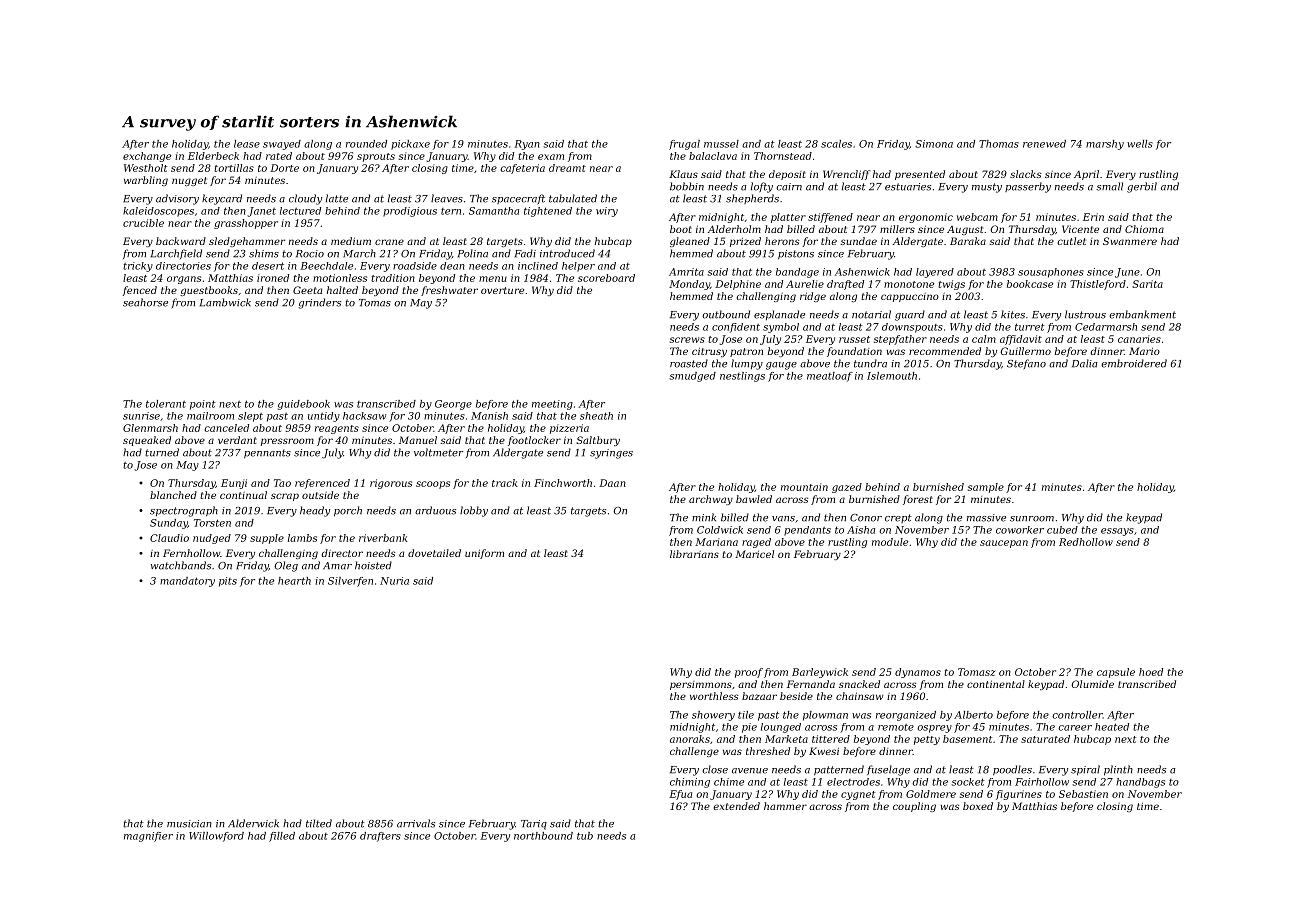 The height and width of the screenshot is (924, 1308). Describe the element at coordinates (978, 806) in the screenshot. I see `boxed` at that location.
